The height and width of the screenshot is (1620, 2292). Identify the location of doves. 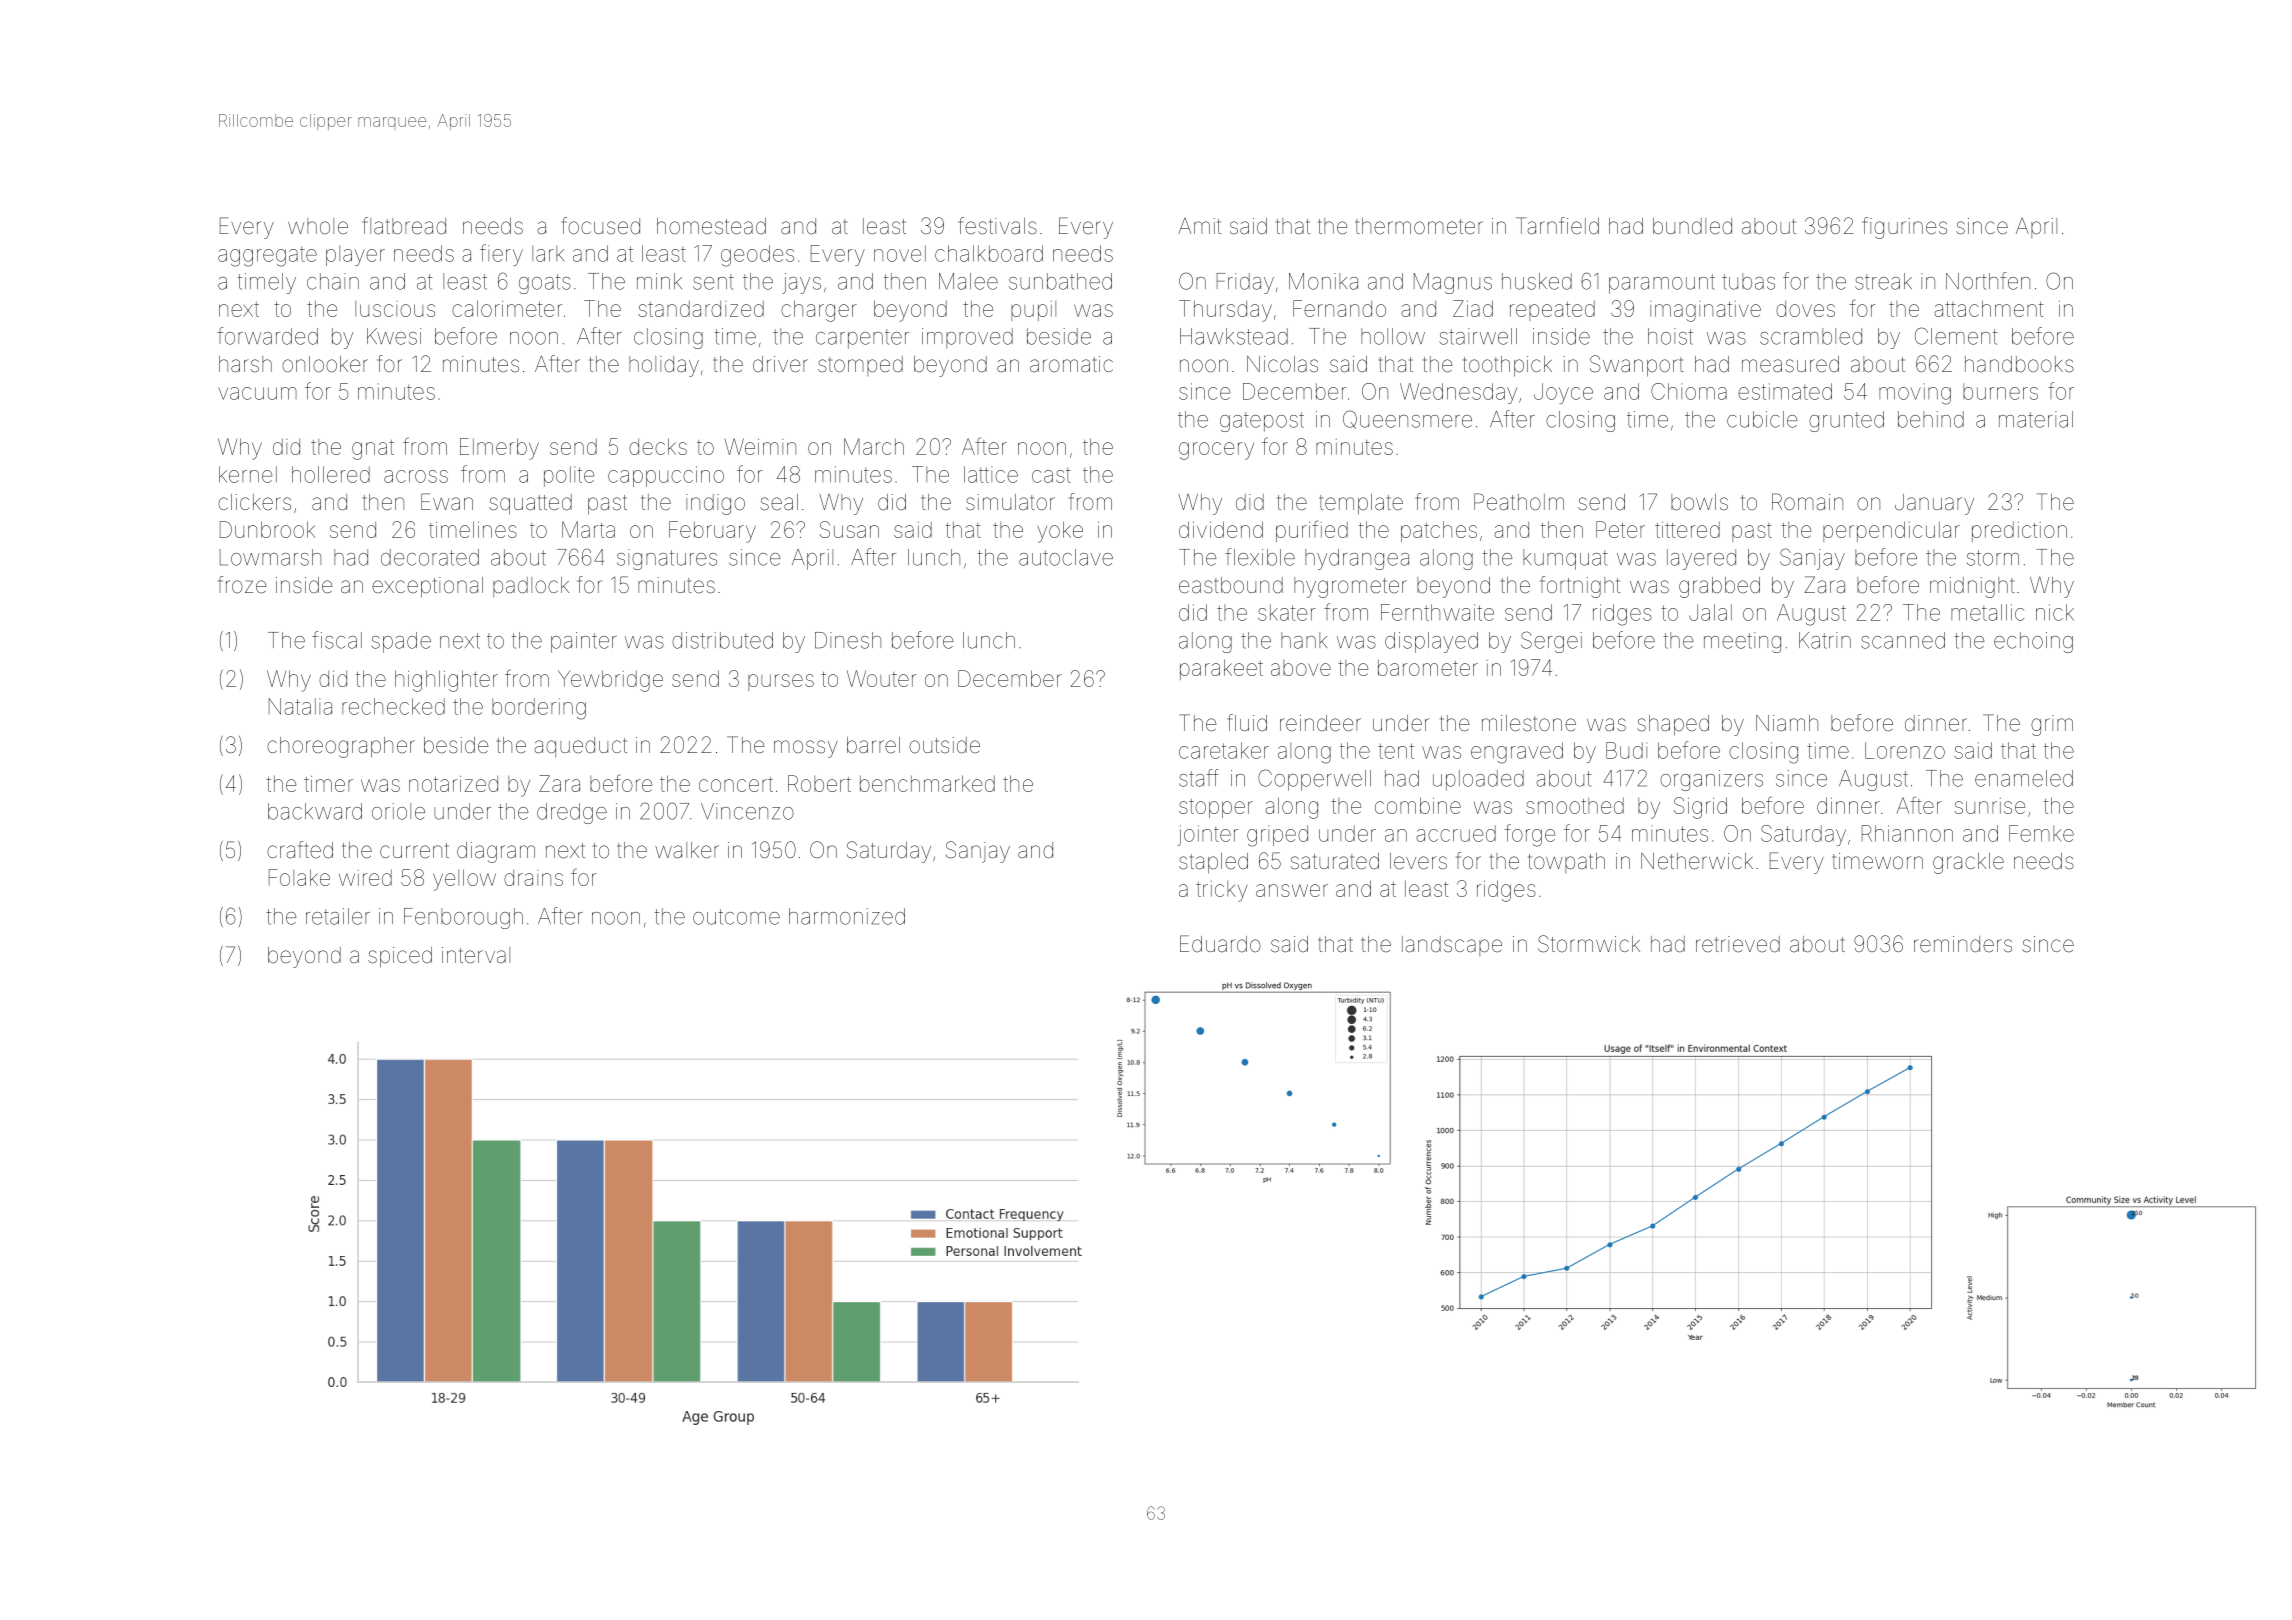
(1805, 309).
